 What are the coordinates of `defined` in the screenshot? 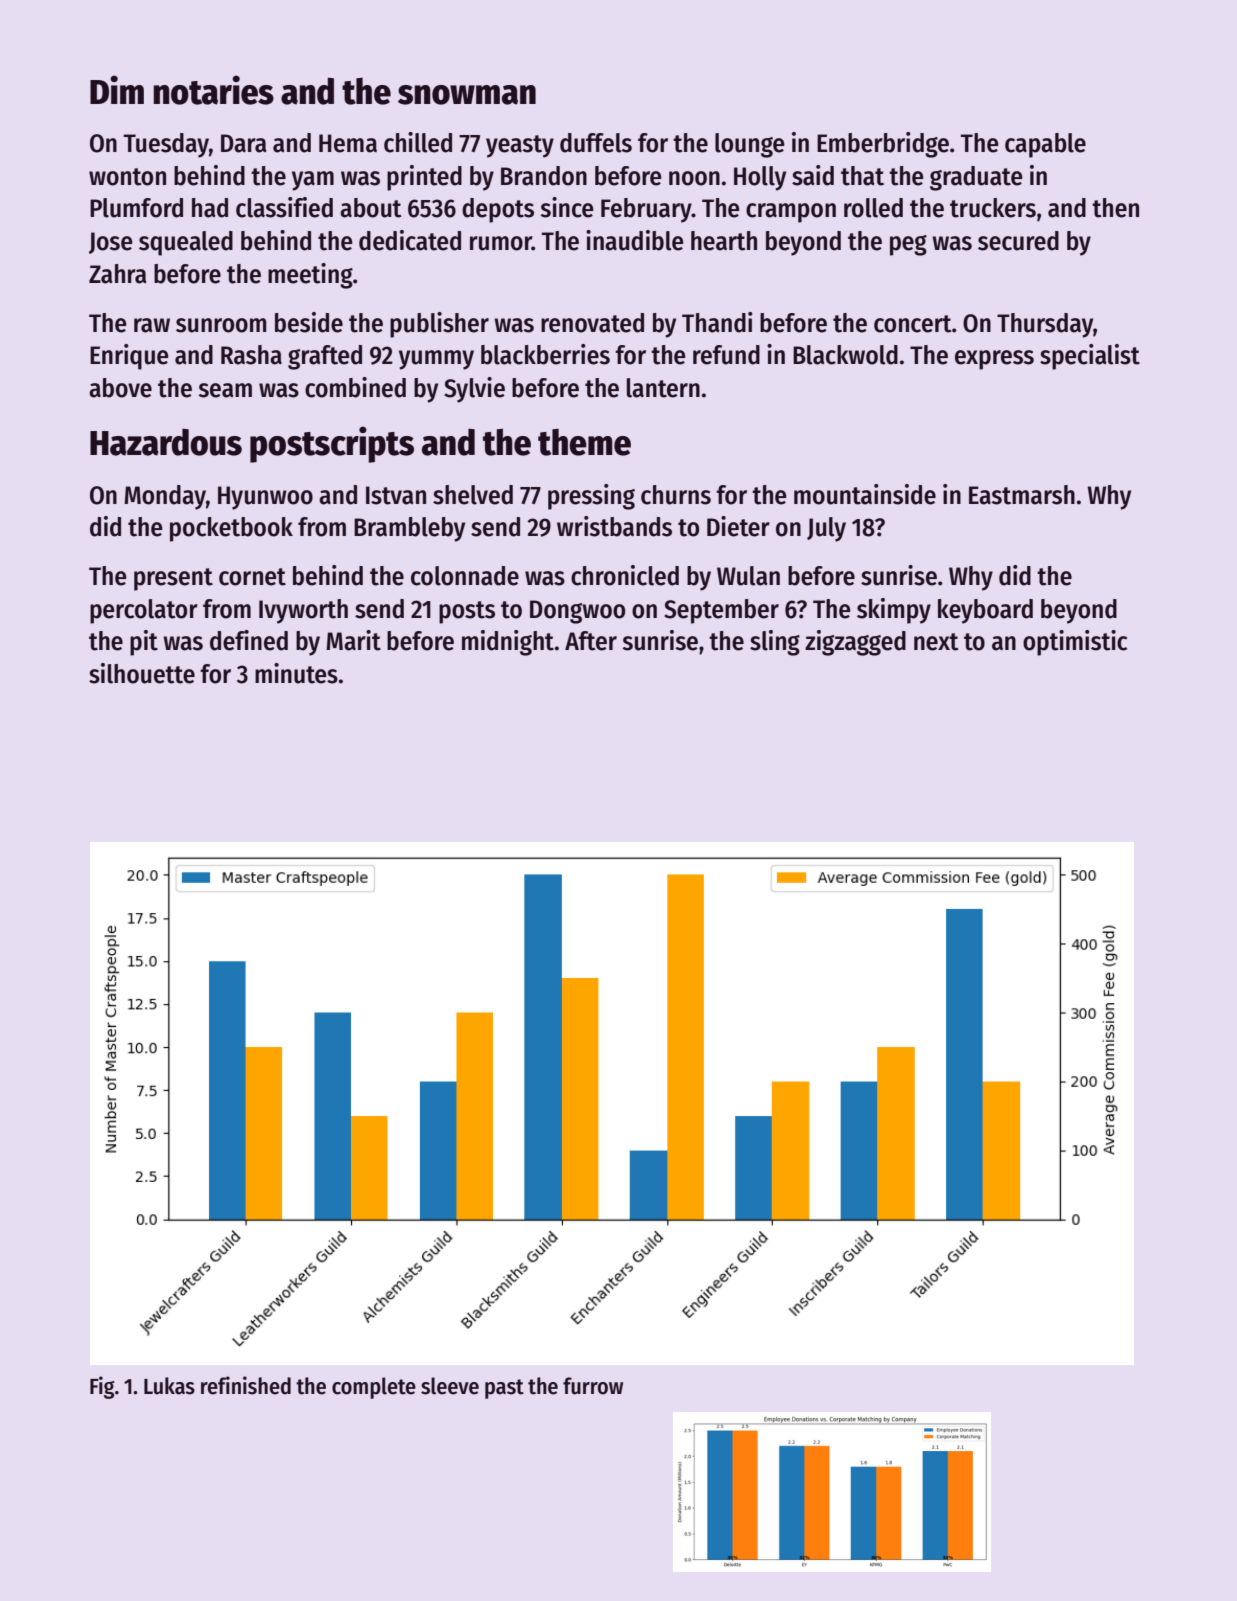 It's located at (249, 640).
